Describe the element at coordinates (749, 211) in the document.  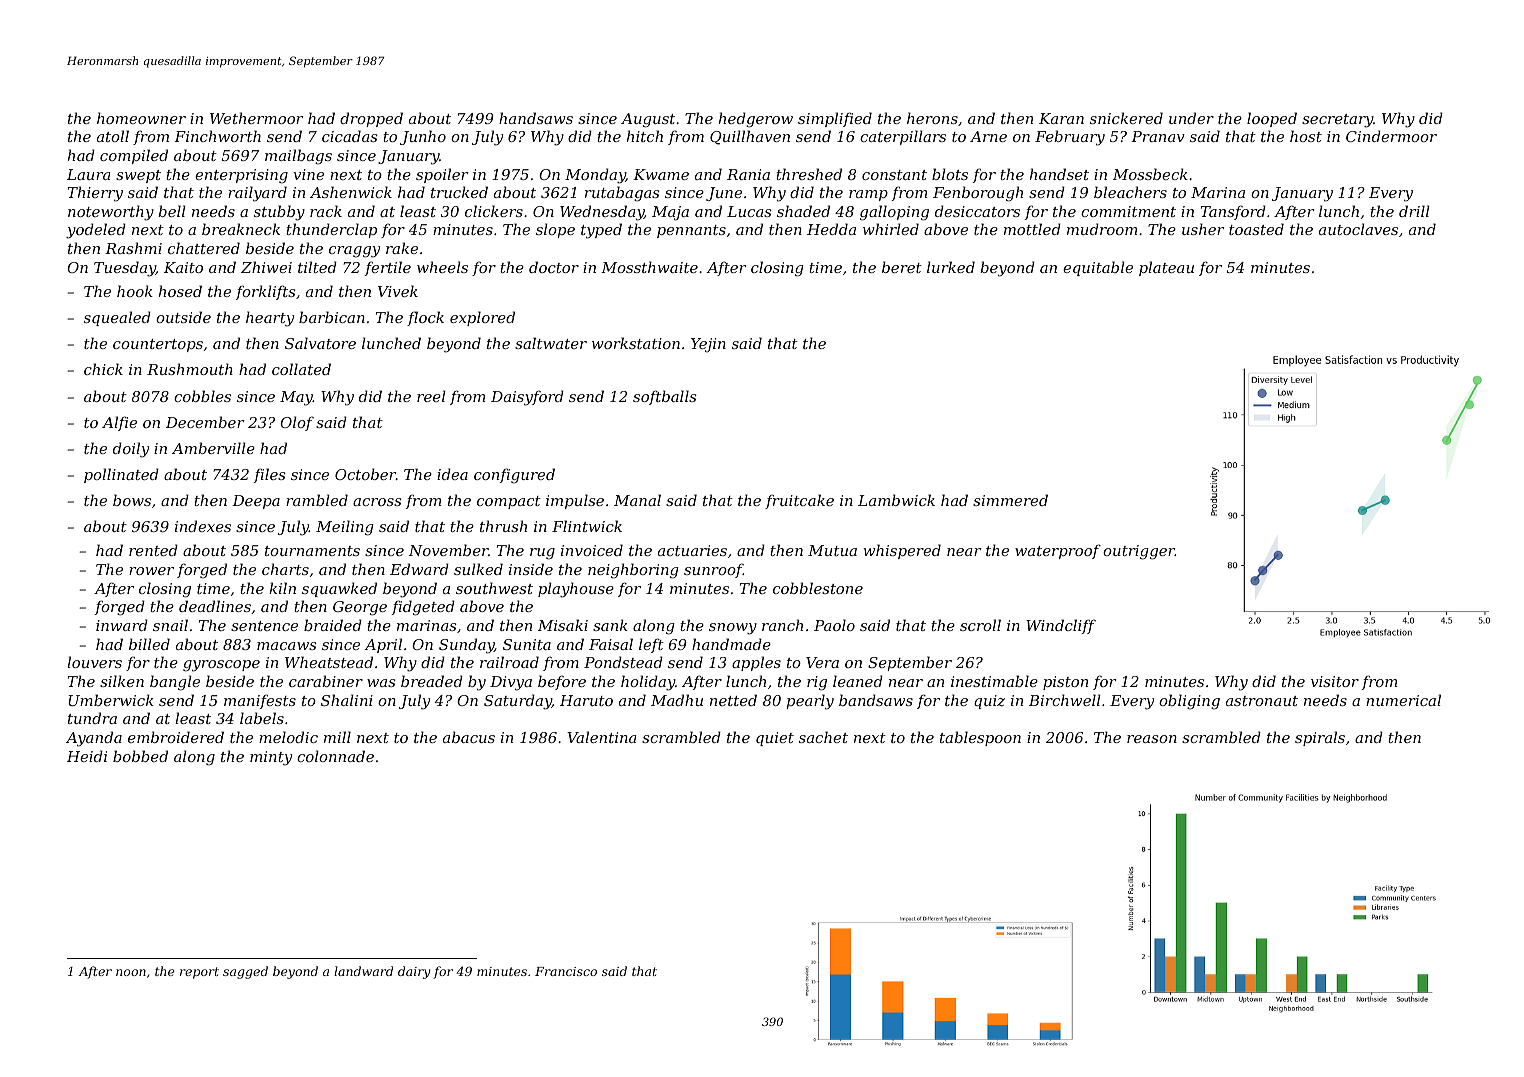
I see `Lucas` at that location.
